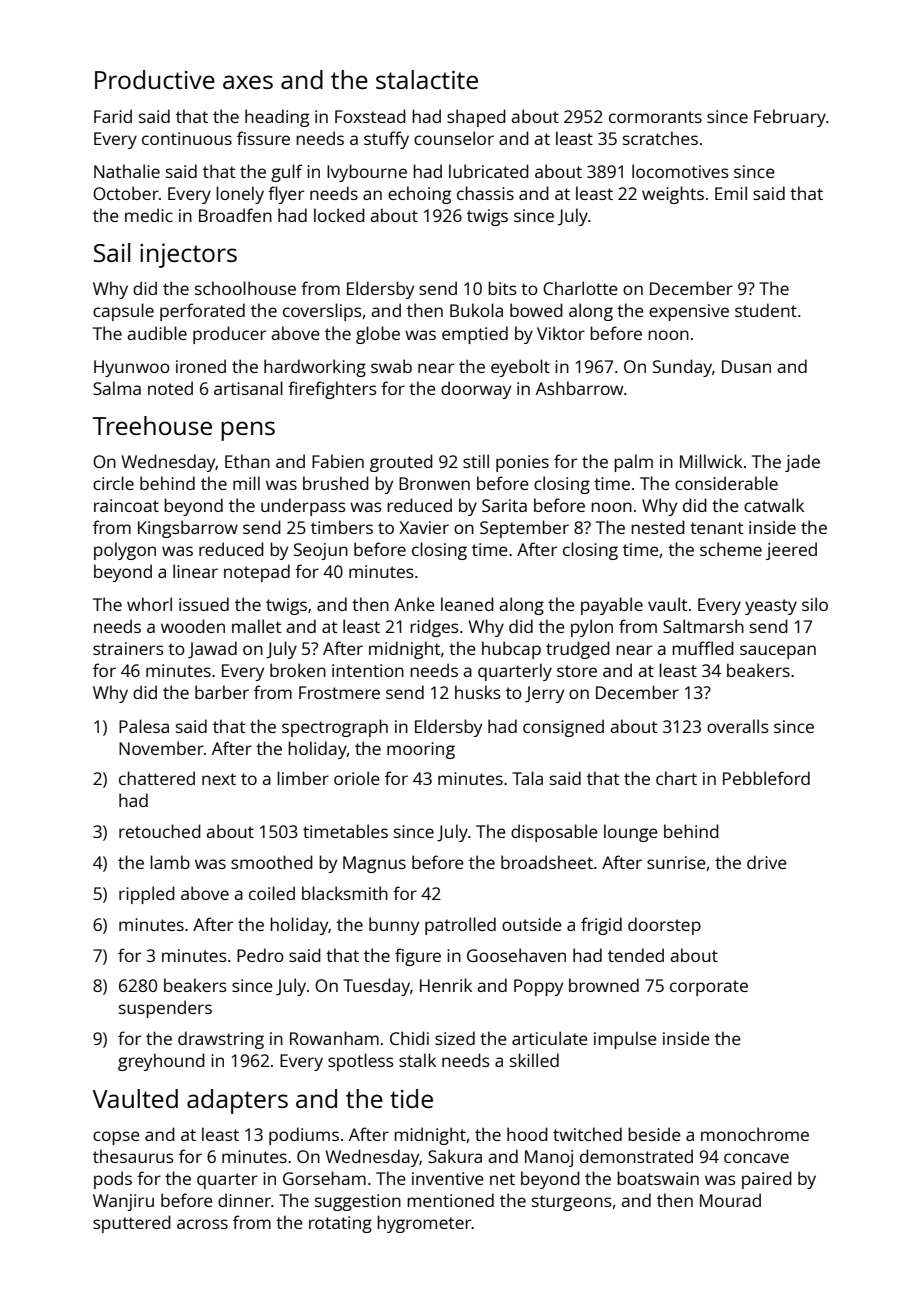 This screenshot has height=1308, width=924. What do you see at coordinates (673, 195) in the screenshot?
I see `weights` at bounding box center [673, 195].
